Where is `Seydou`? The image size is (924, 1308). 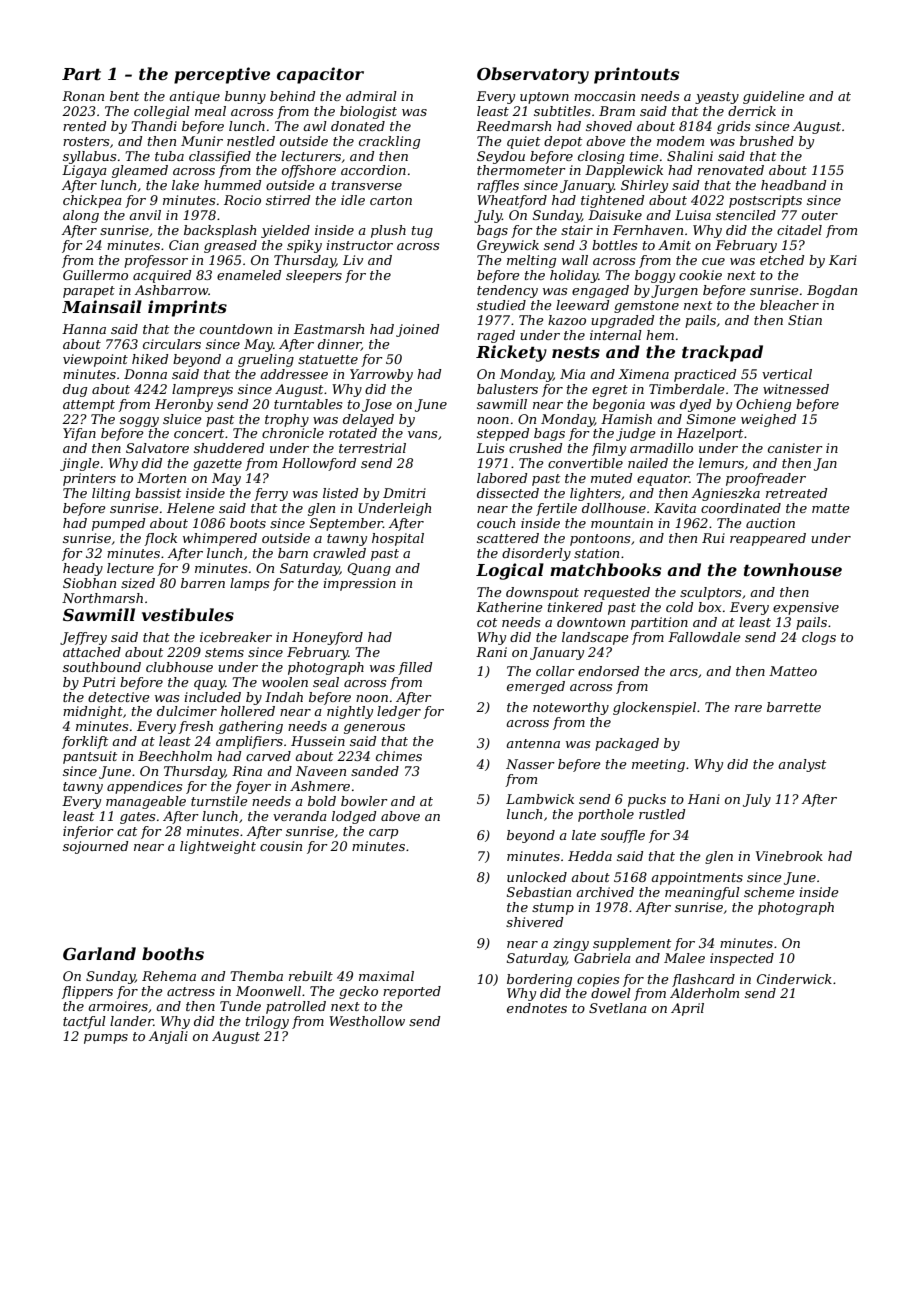 Seydou is located at coordinates (501, 157).
